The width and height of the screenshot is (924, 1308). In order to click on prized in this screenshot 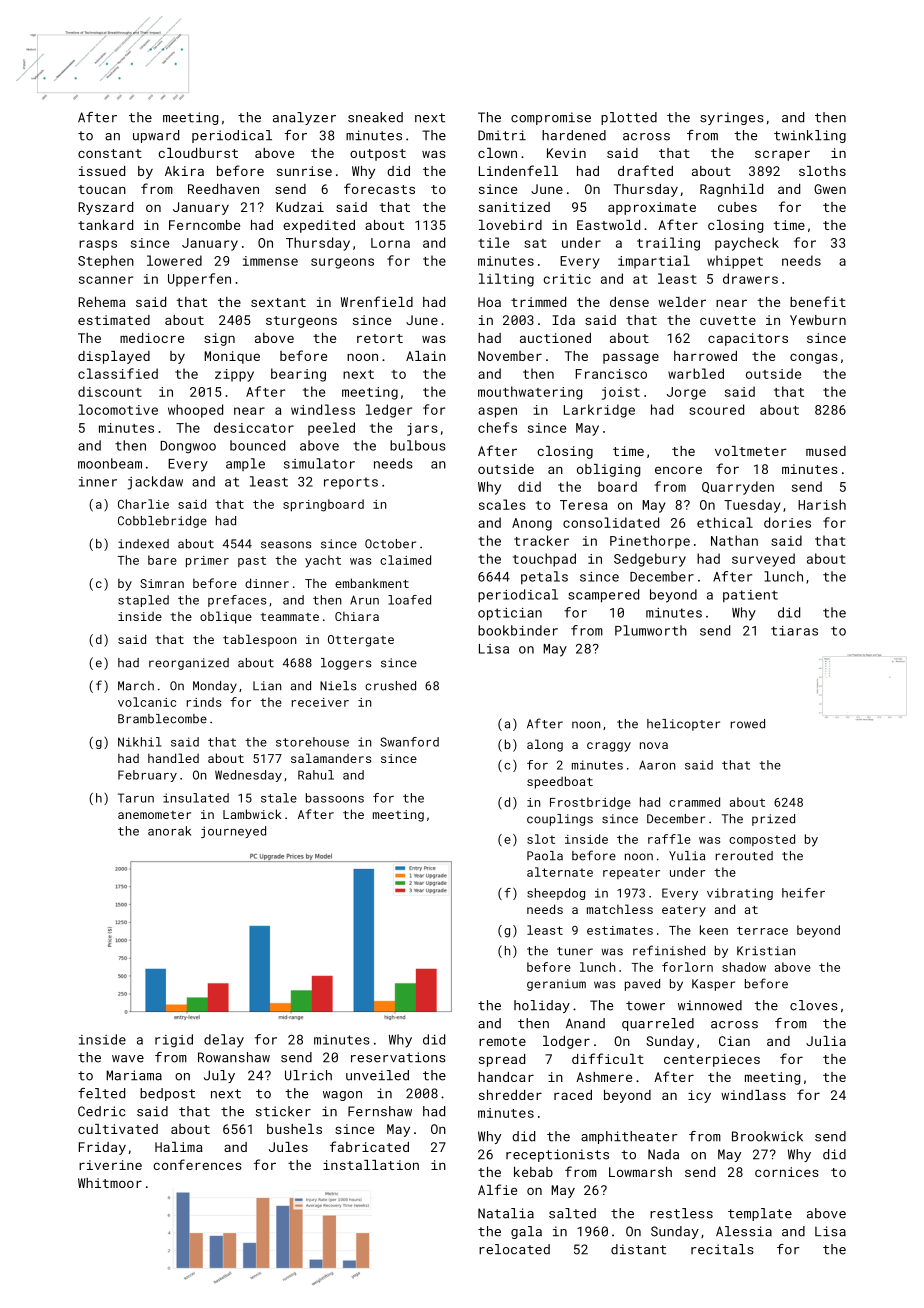, I will do `click(773, 820)`.
